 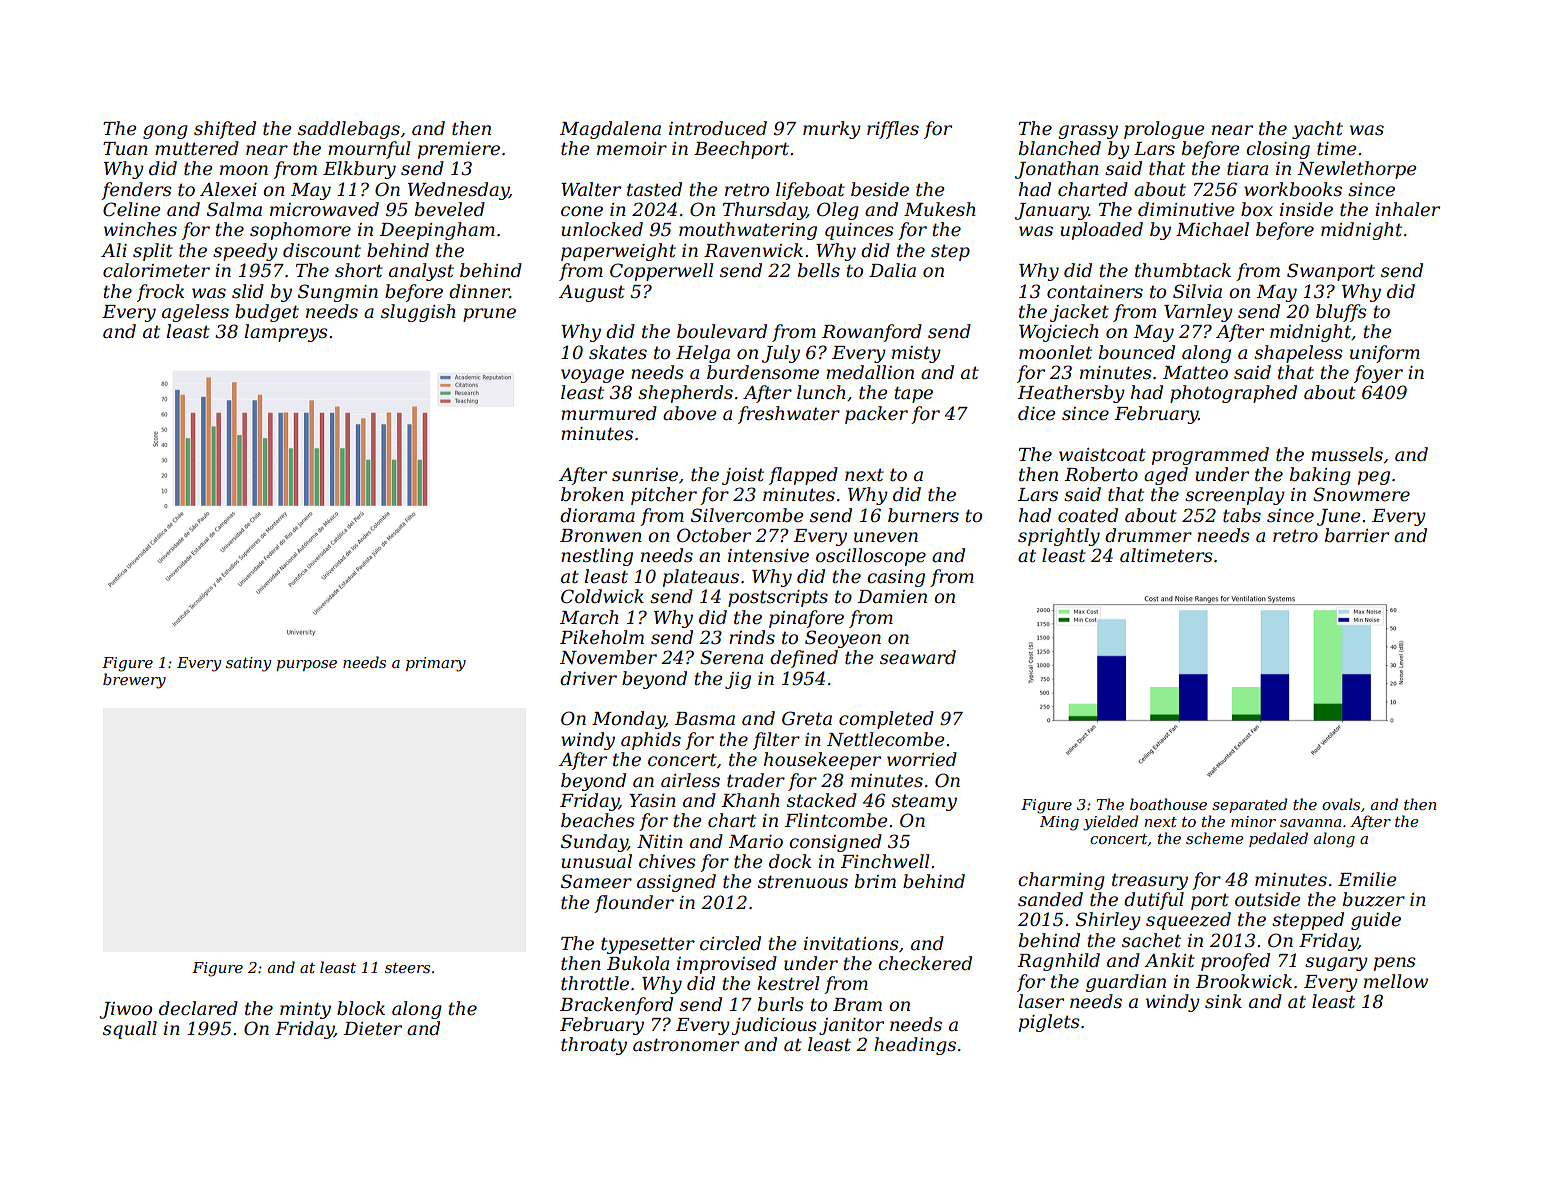 I want to click on saddlebags, so click(x=349, y=130).
